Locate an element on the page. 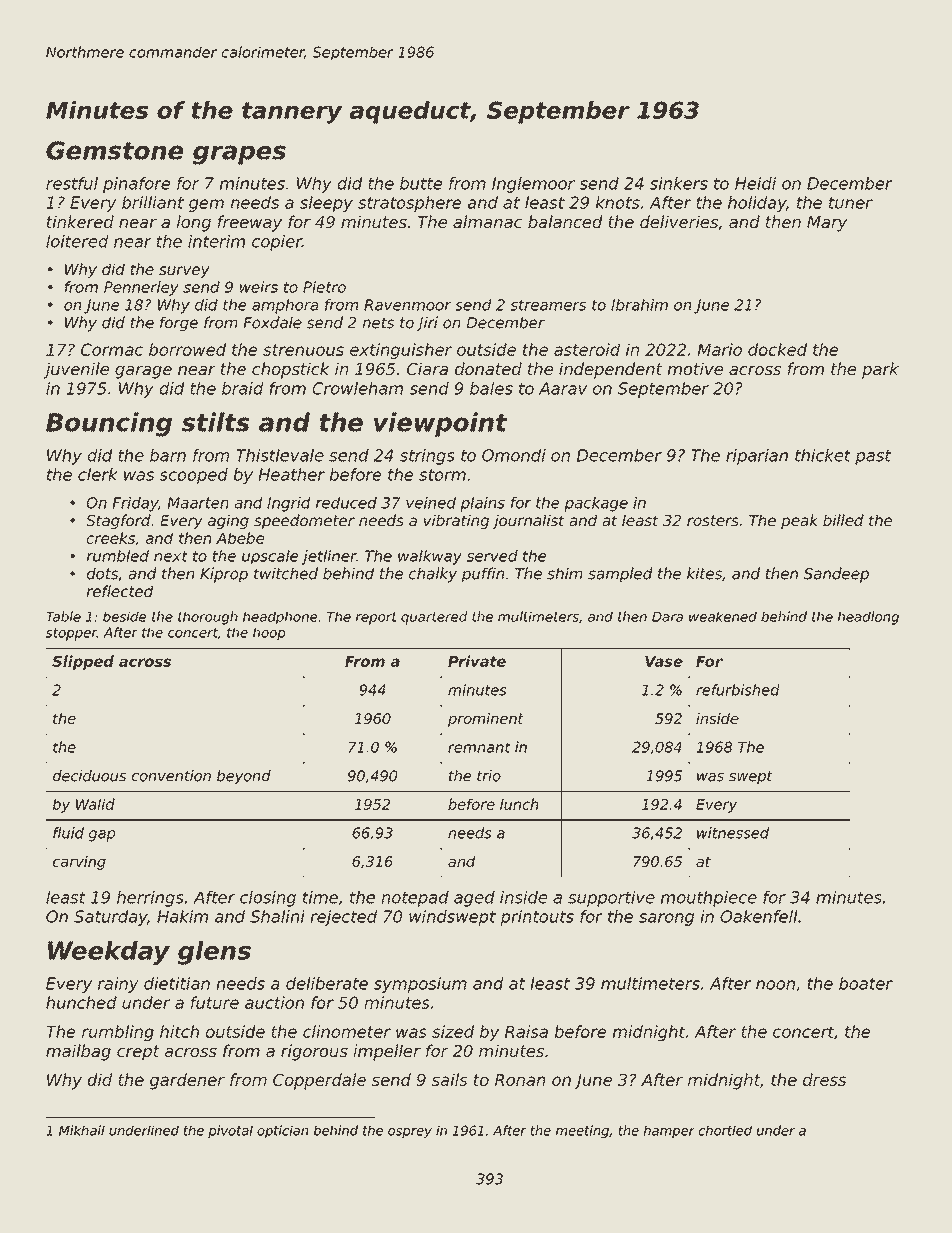  Ronan is located at coordinates (520, 1080).
